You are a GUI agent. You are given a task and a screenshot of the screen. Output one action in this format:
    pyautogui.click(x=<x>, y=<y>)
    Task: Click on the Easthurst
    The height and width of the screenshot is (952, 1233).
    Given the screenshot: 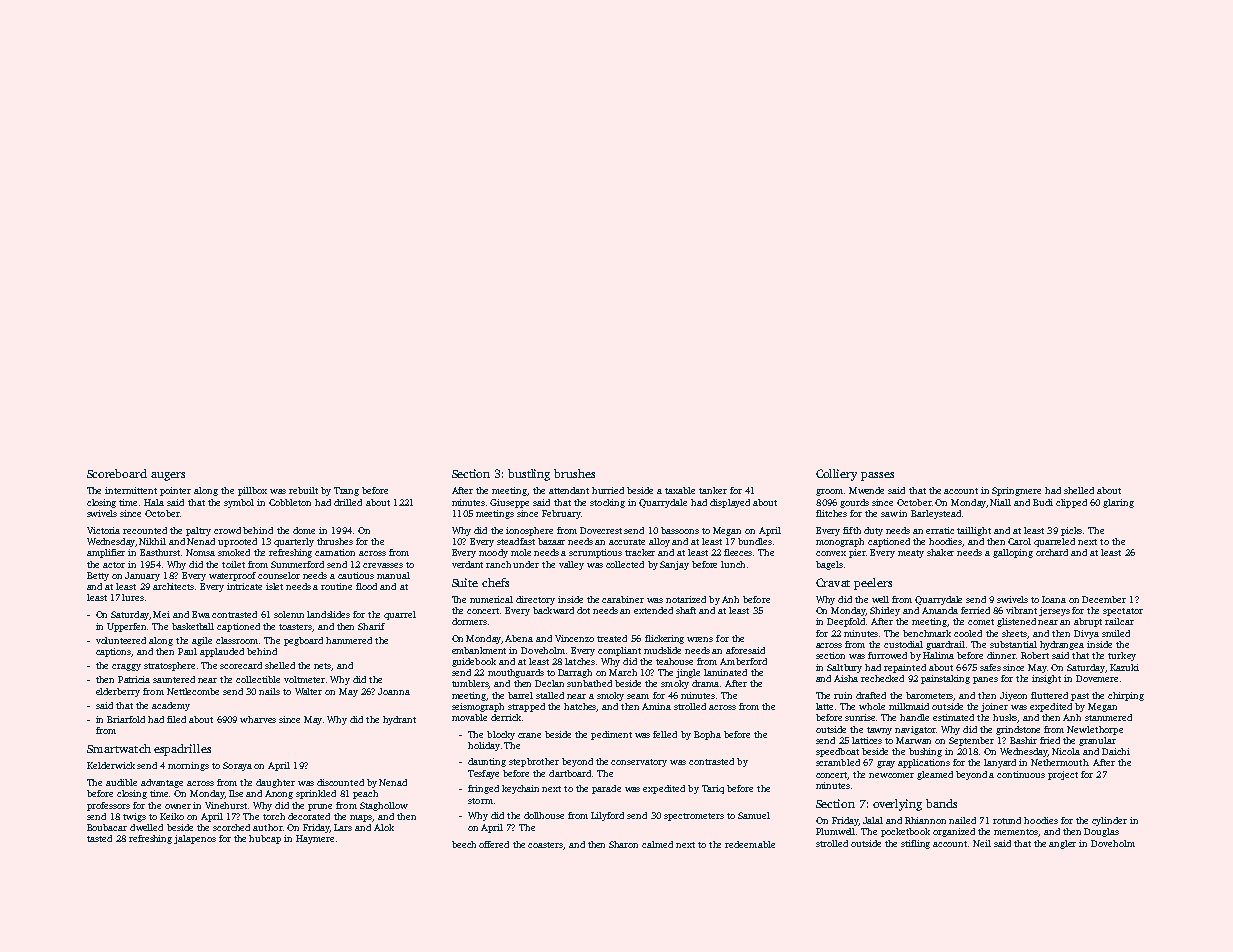 What is the action you would take?
    pyautogui.click(x=160, y=552)
